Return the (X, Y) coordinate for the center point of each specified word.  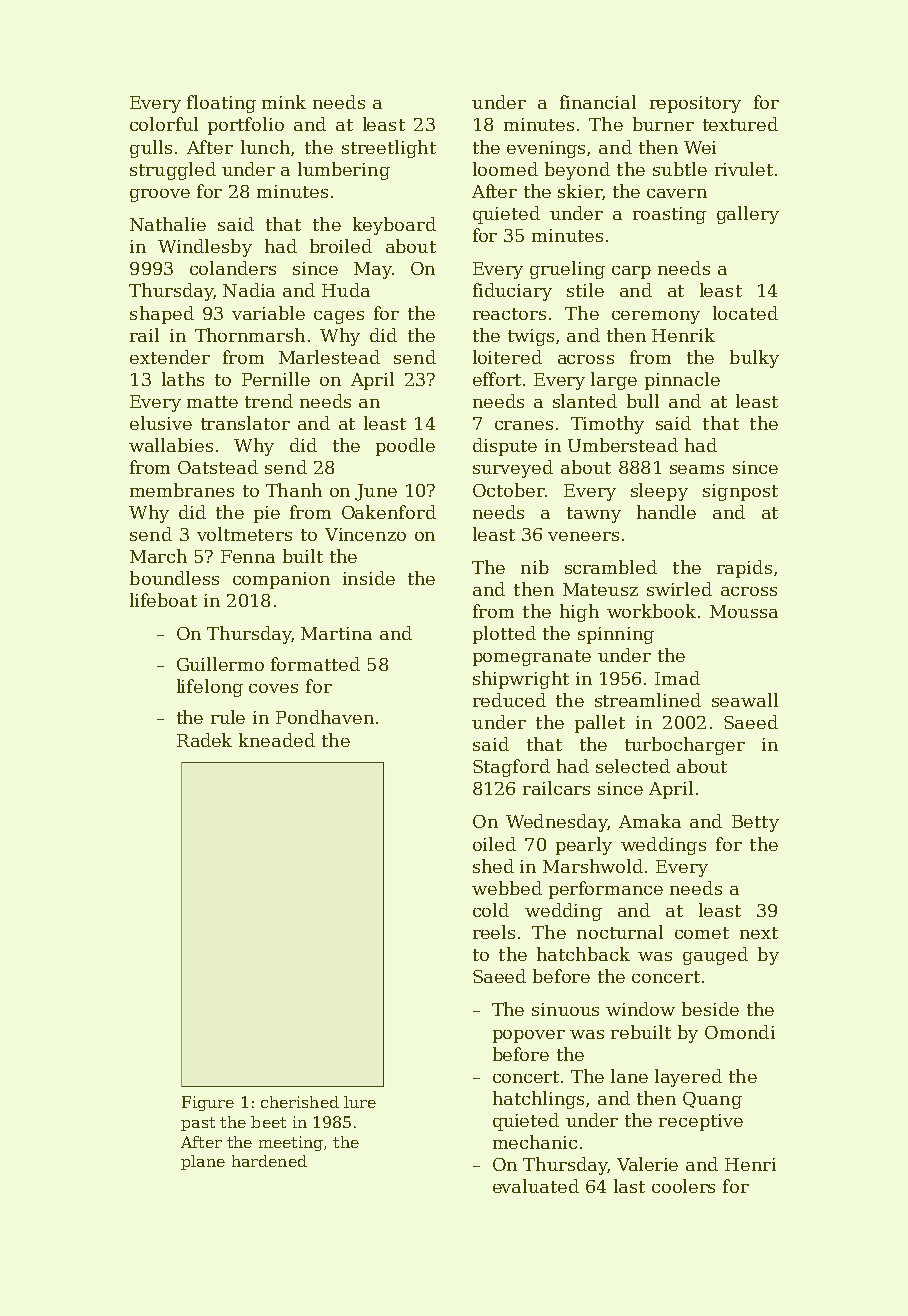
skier (580, 191)
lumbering (344, 171)
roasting (669, 215)
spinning (616, 635)
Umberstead (623, 445)
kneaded (277, 740)
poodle (405, 447)
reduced (509, 700)
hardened (269, 1161)
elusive (161, 423)
